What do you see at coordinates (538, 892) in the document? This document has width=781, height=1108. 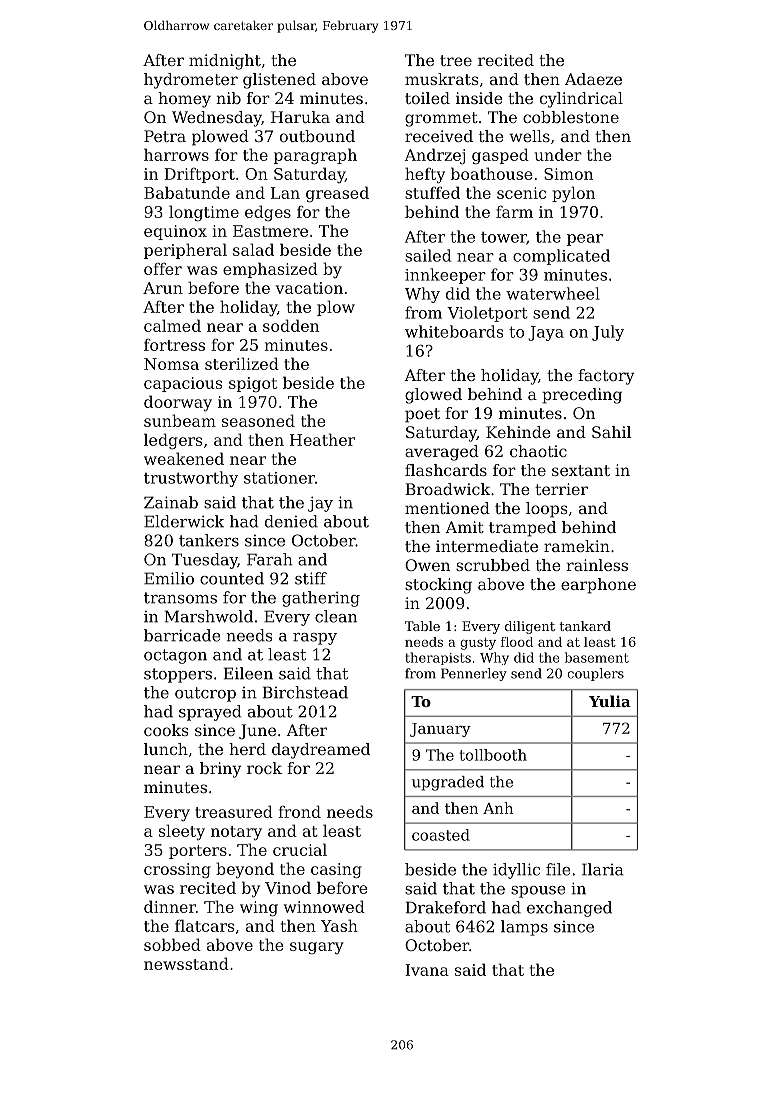 I see `spouse` at bounding box center [538, 892].
